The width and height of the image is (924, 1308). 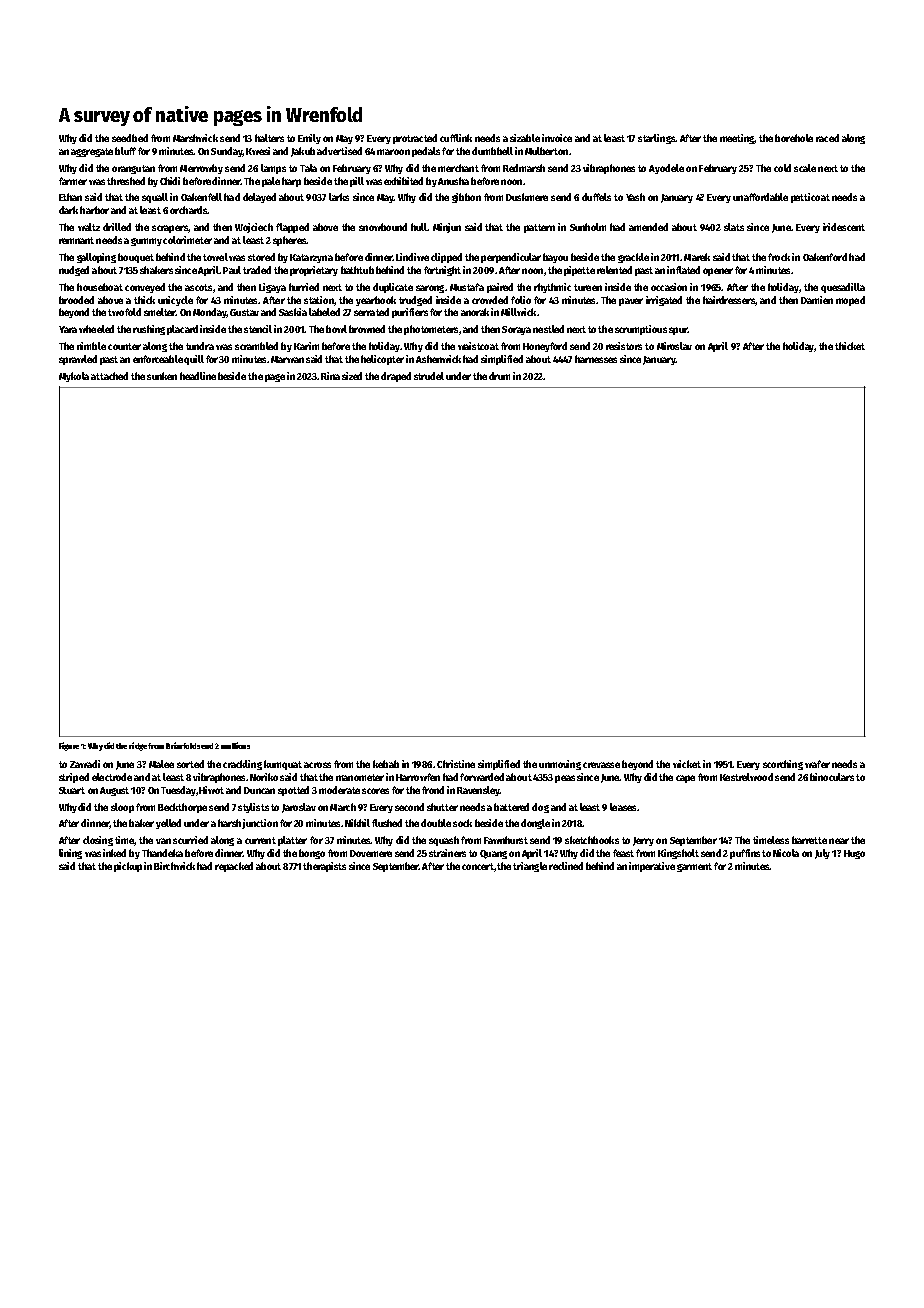 I want to click on grackle, so click(x=633, y=258).
